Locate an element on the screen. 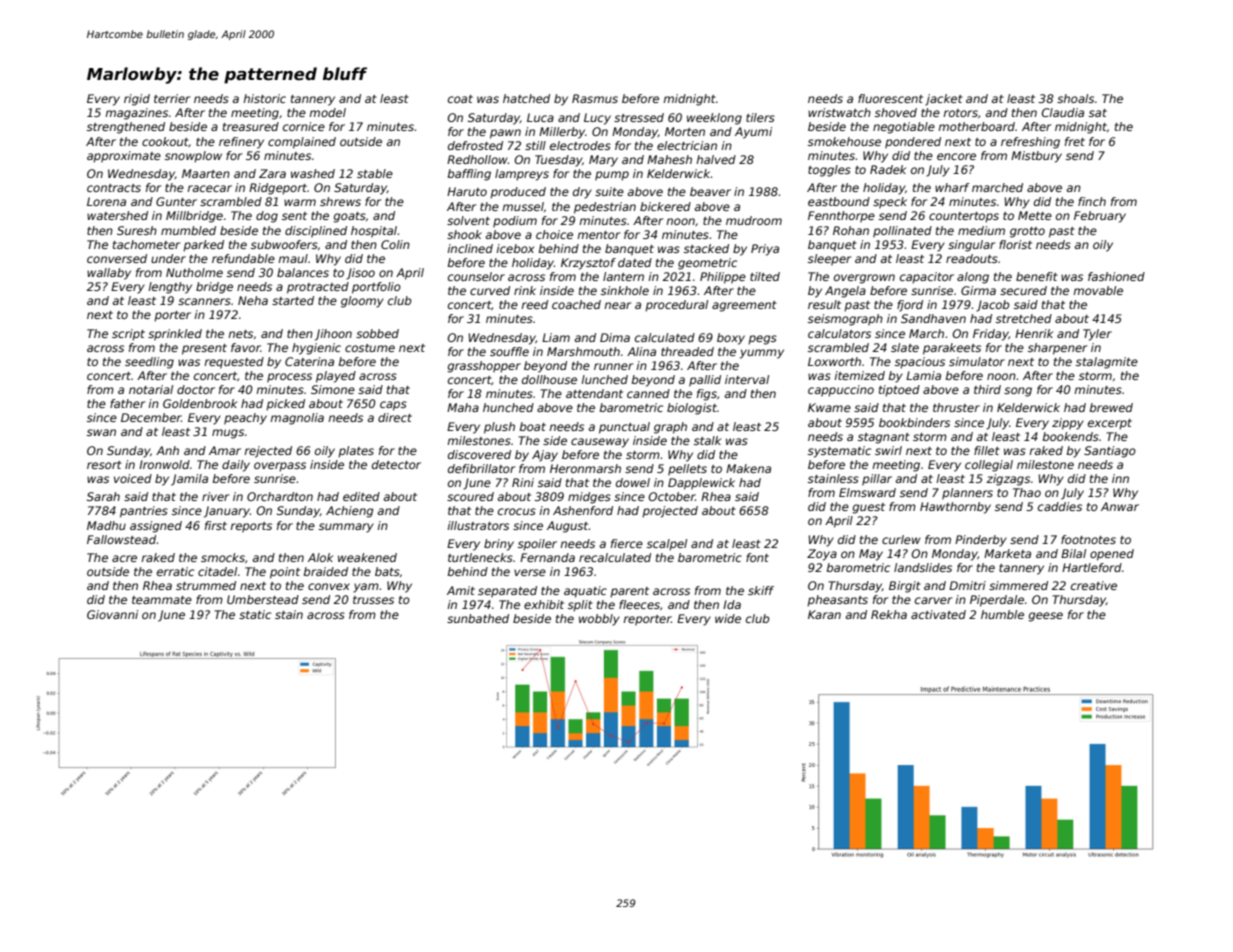 This screenshot has height=952, width=1233. stalagmite is located at coordinates (1107, 363).
